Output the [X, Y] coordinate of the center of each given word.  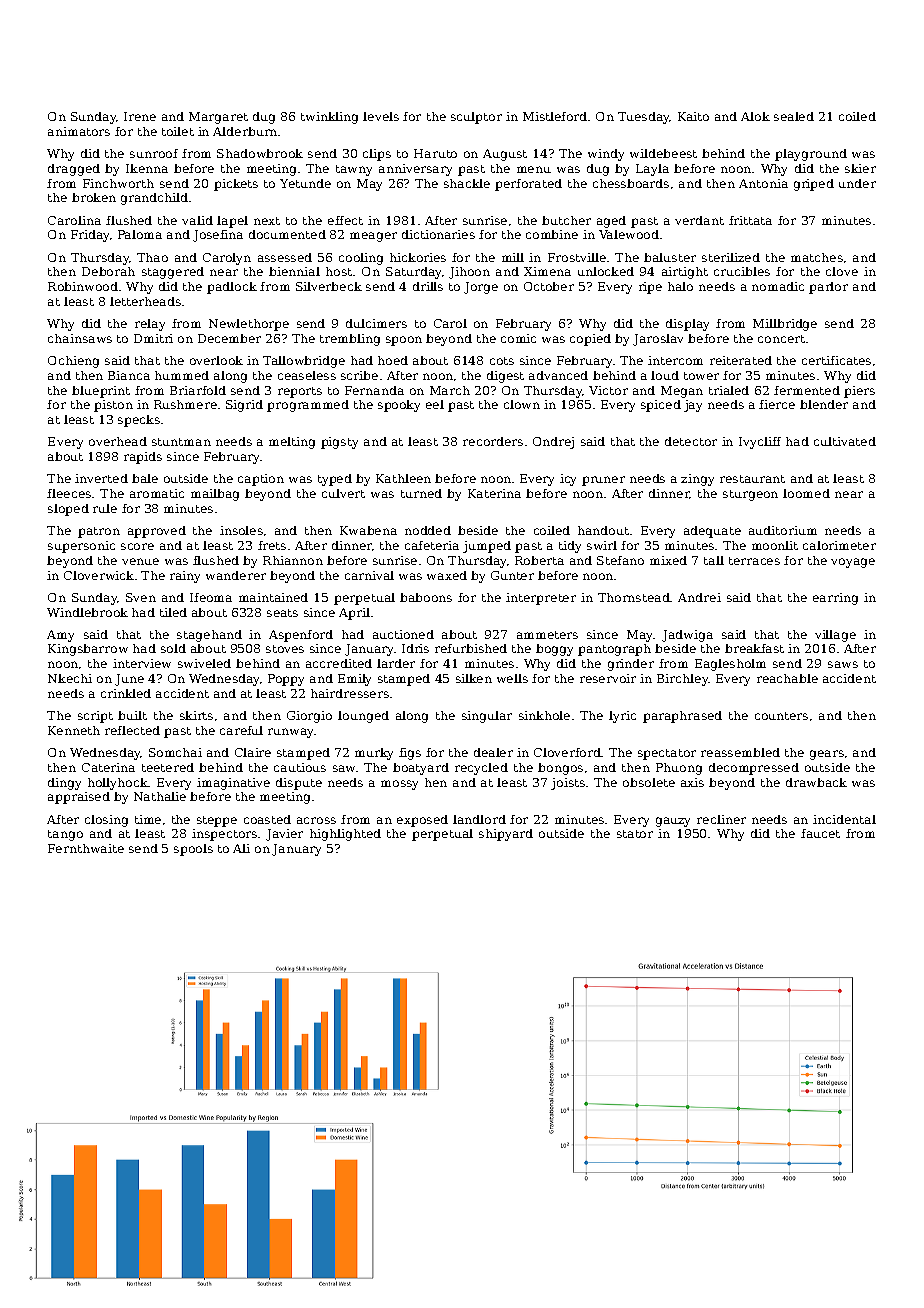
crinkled [126, 693]
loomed [806, 493]
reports [300, 392]
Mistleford [555, 116]
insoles [241, 530]
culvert [343, 493]
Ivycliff [760, 443]
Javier [284, 835]
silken [474, 678]
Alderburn [245, 131]
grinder [631, 665]
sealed [794, 116]
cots [502, 361]
